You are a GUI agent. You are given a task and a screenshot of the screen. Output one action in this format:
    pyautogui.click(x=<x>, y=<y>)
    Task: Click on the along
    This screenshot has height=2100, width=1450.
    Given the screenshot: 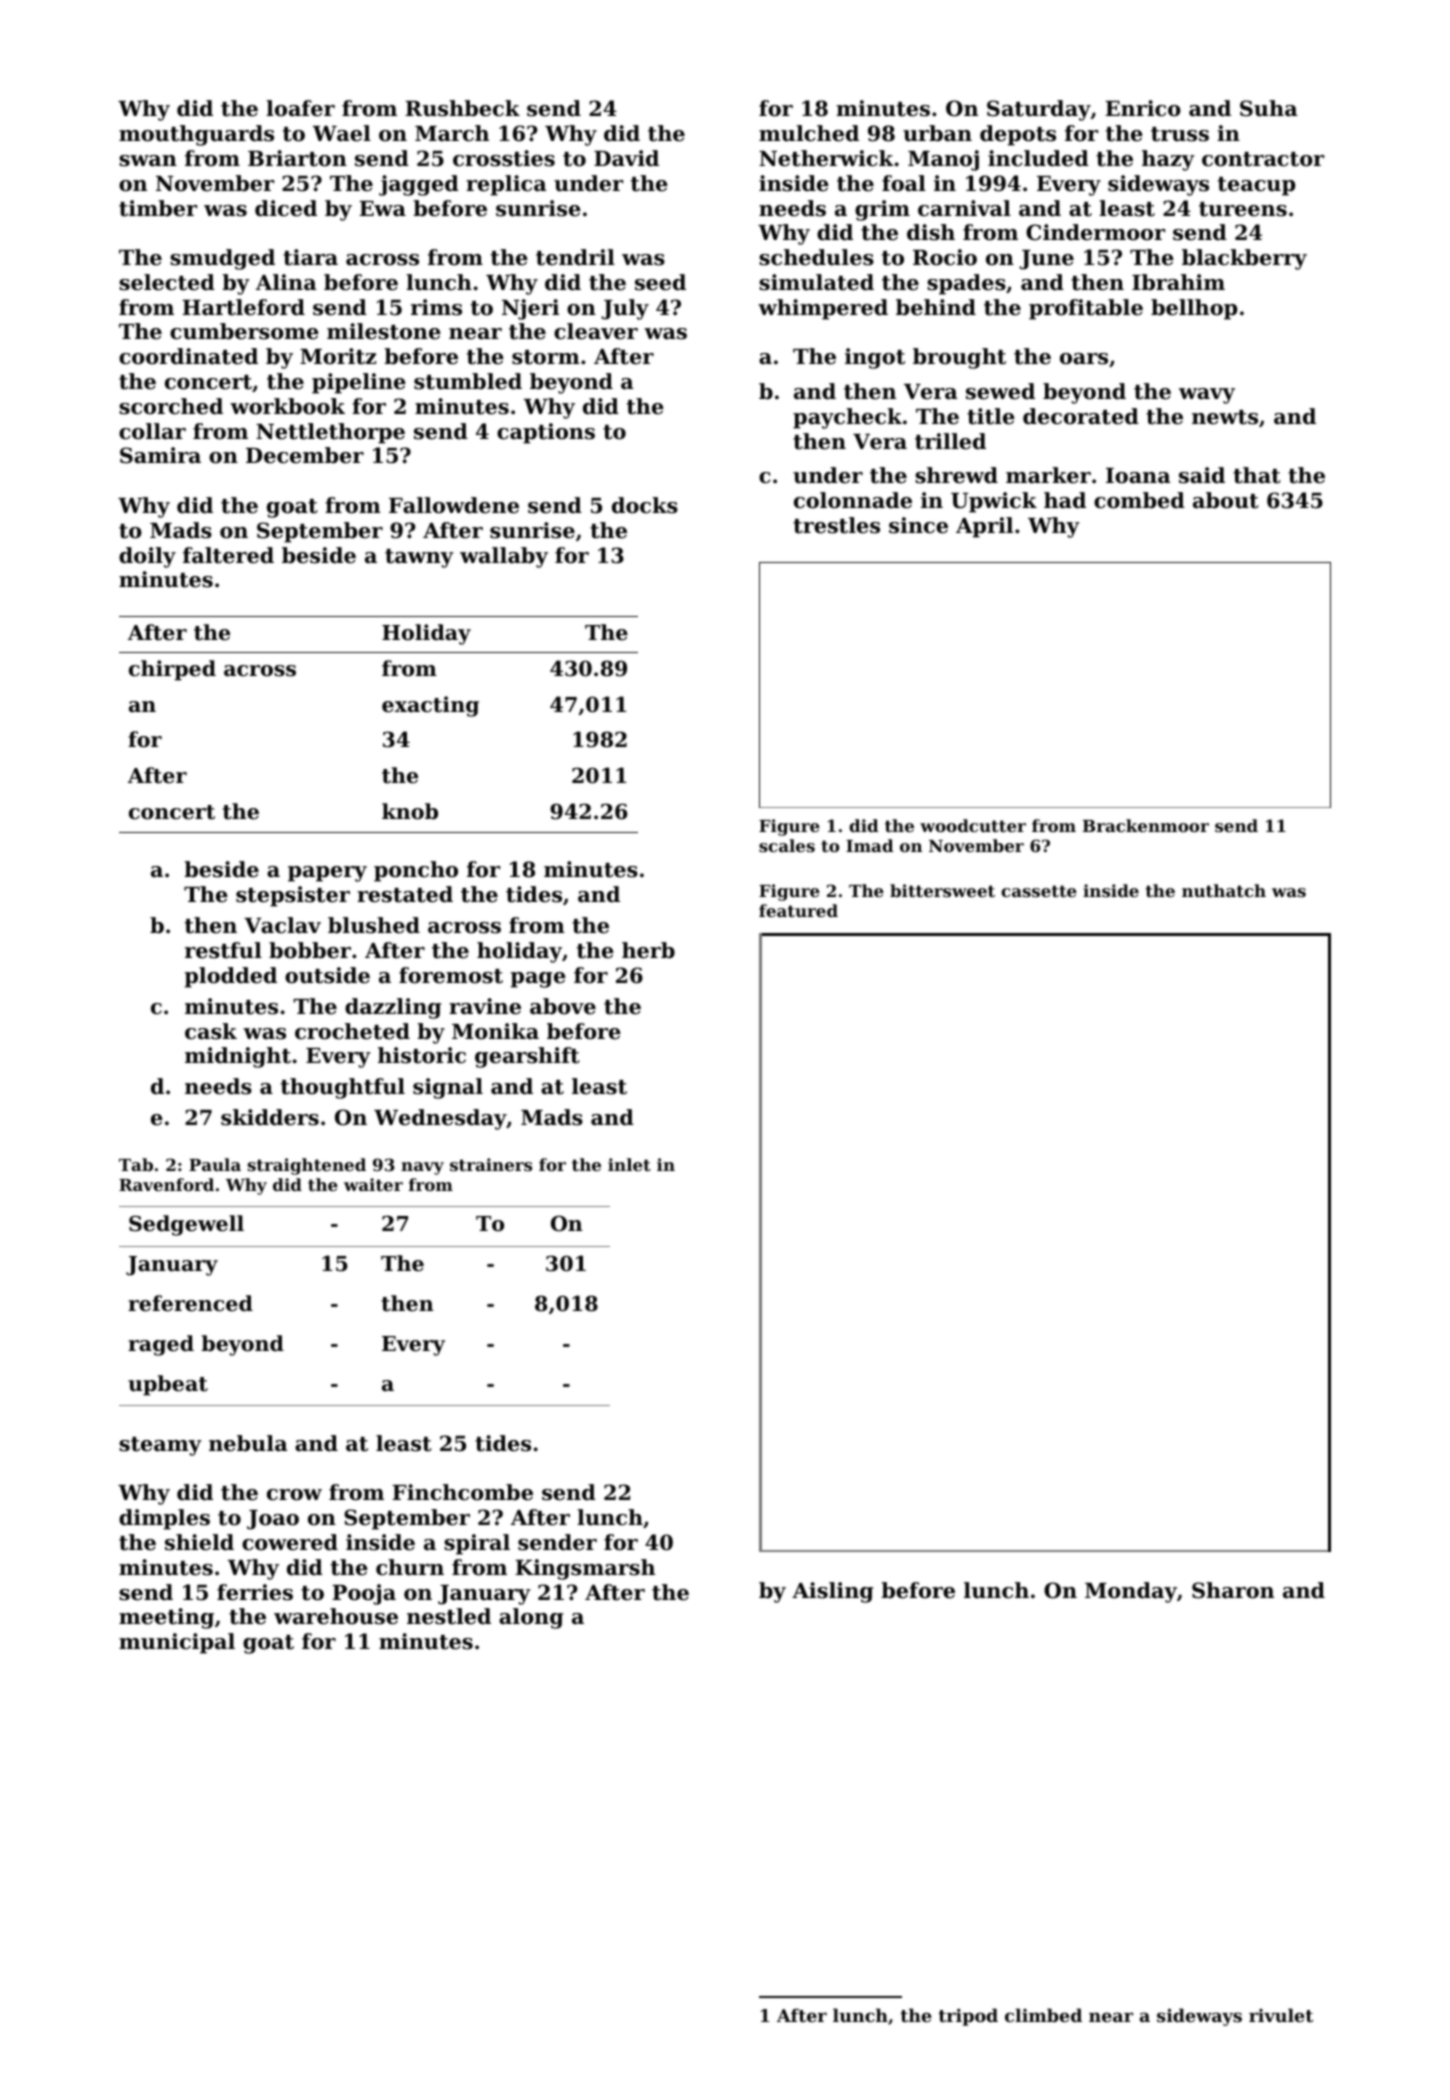 What is the action you would take?
    pyautogui.click(x=531, y=1618)
